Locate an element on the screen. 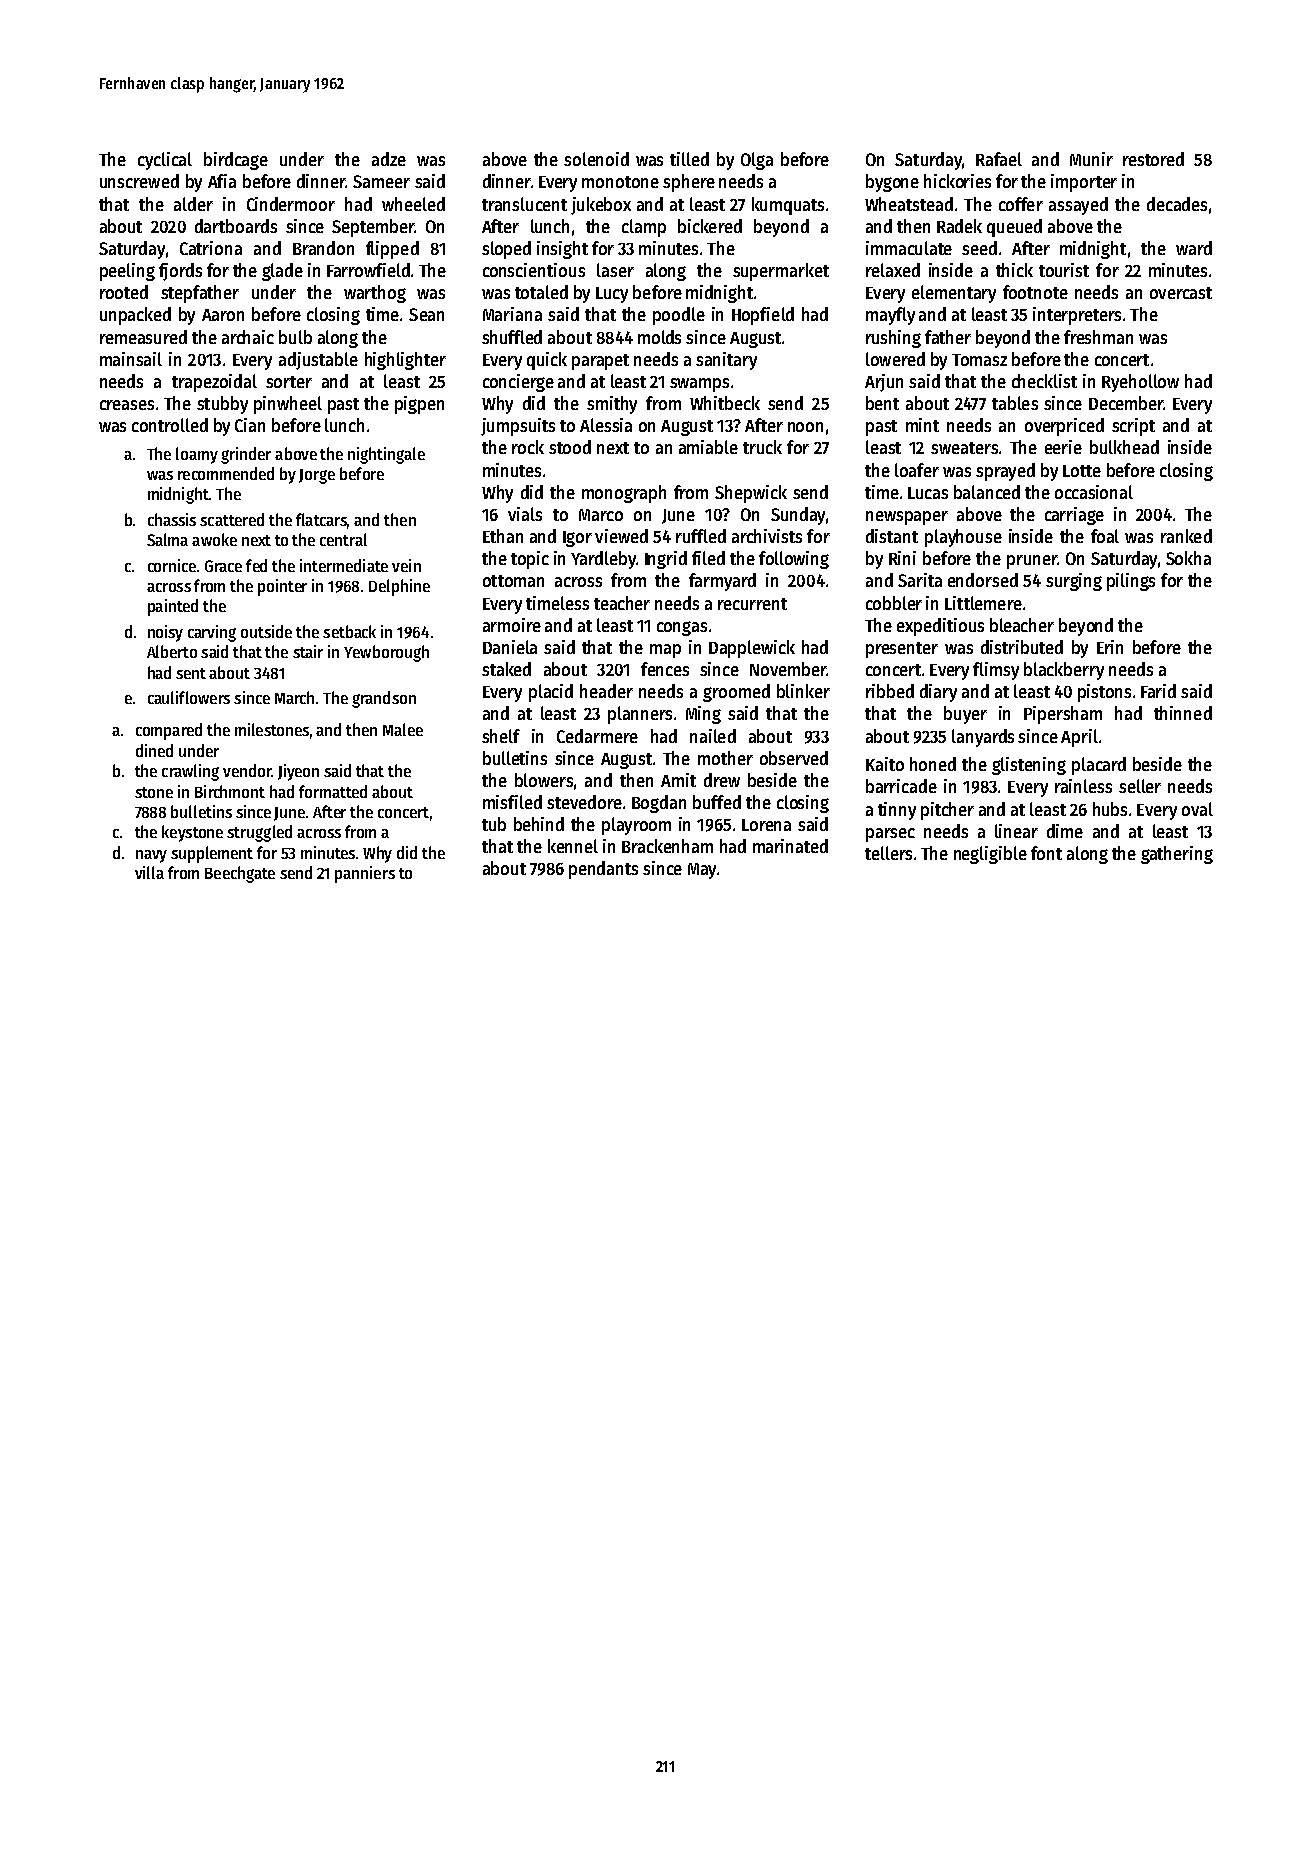 This screenshot has height=1854, width=1311. hickories is located at coordinates (957, 181).
